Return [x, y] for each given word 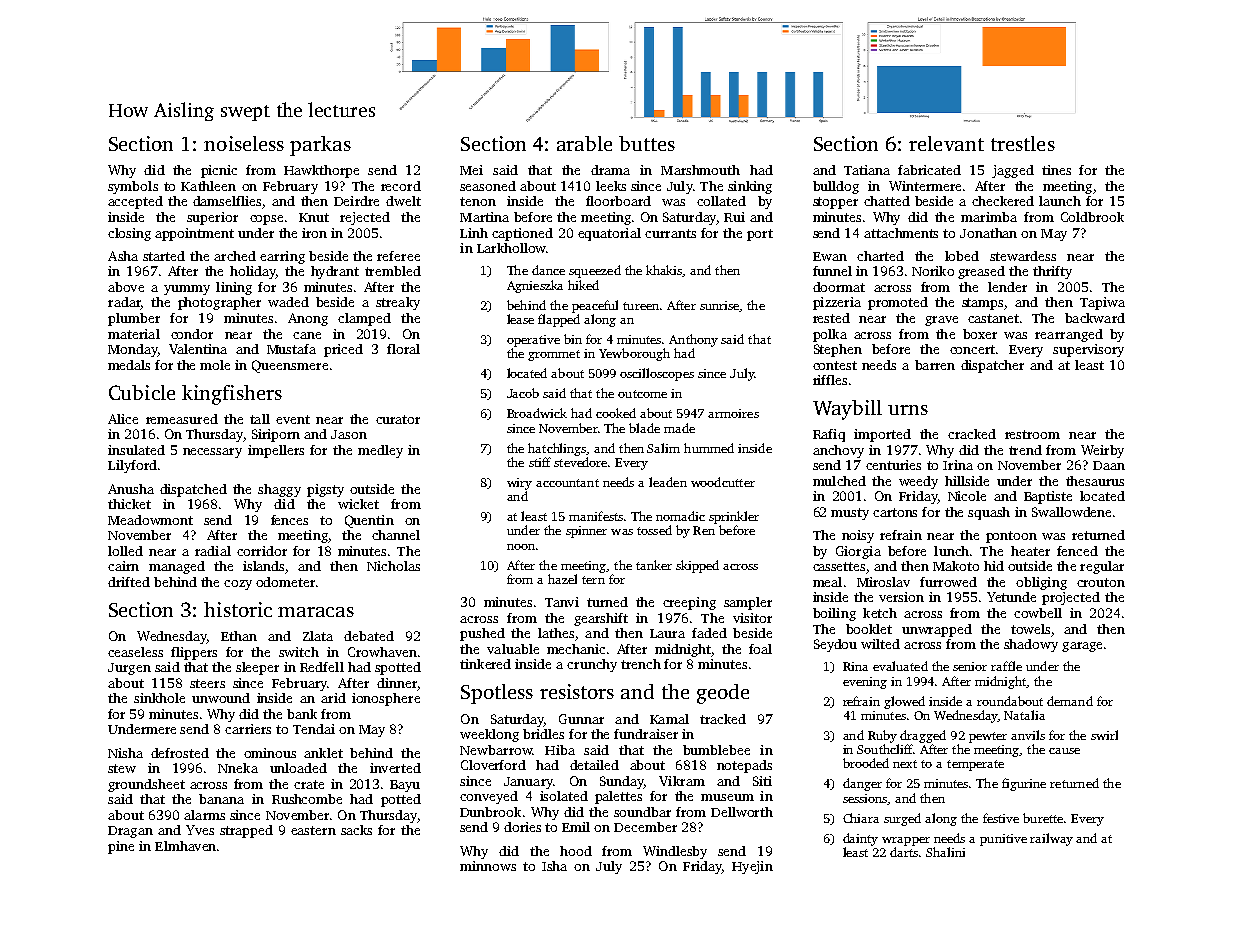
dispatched [193, 490]
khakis [664, 271]
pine [121, 847]
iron [314, 233]
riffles [830, 380]
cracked [972, 434]
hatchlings [557, 449]
